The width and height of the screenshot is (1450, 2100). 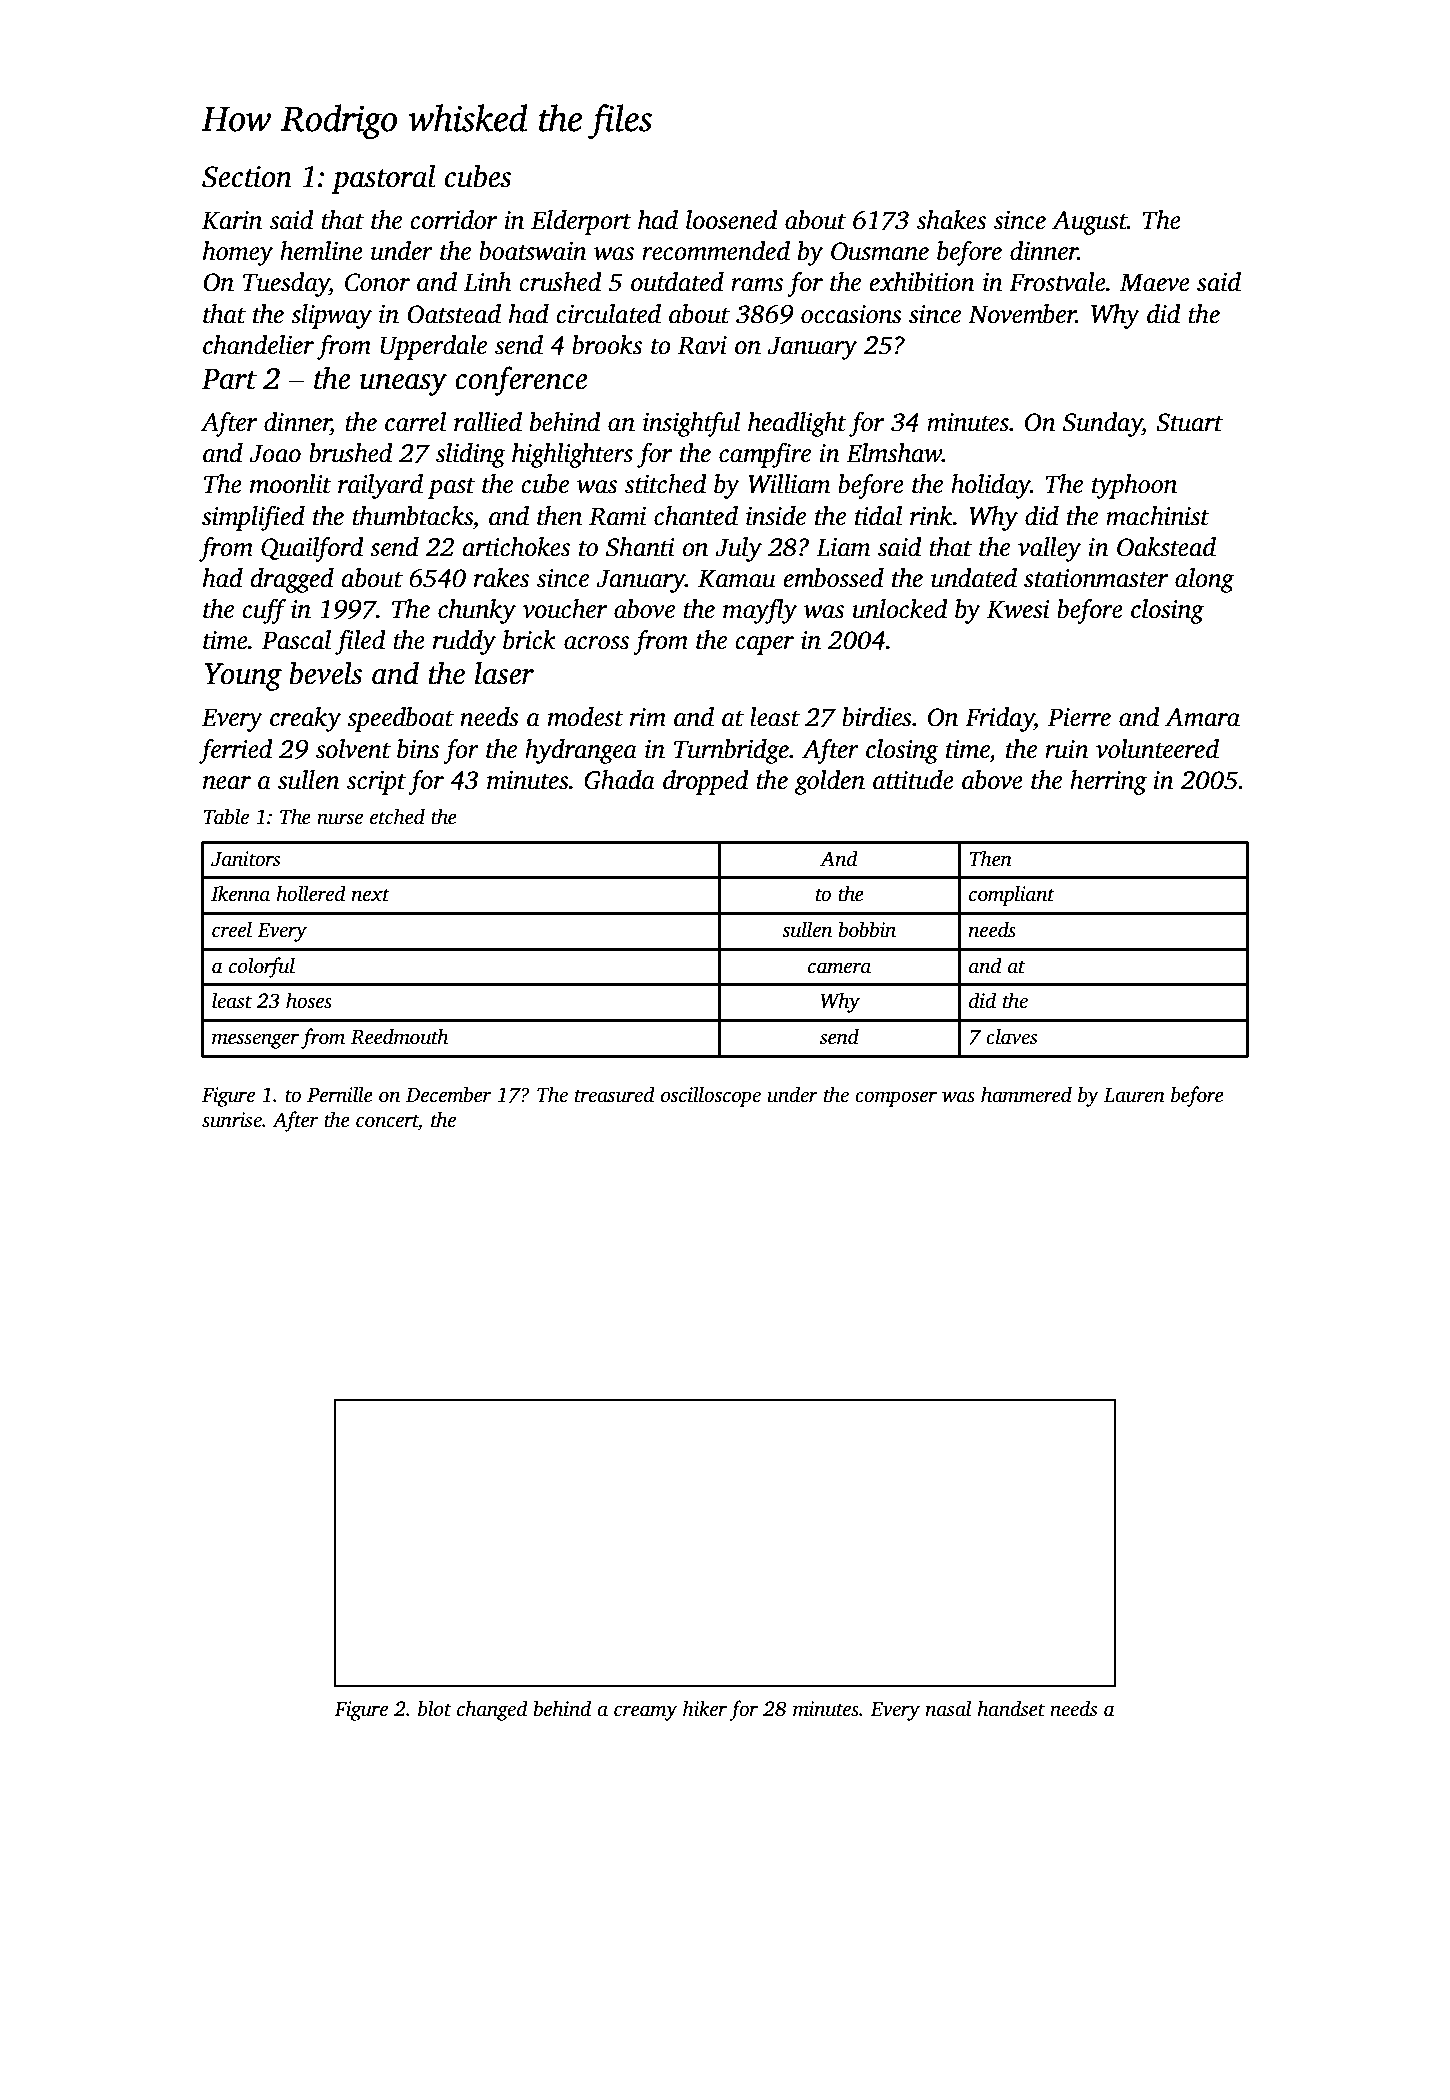 What do you see at coordinates (296, 640) in the screenshot?
I see `Pascal` at bounding box center [296, 640].
